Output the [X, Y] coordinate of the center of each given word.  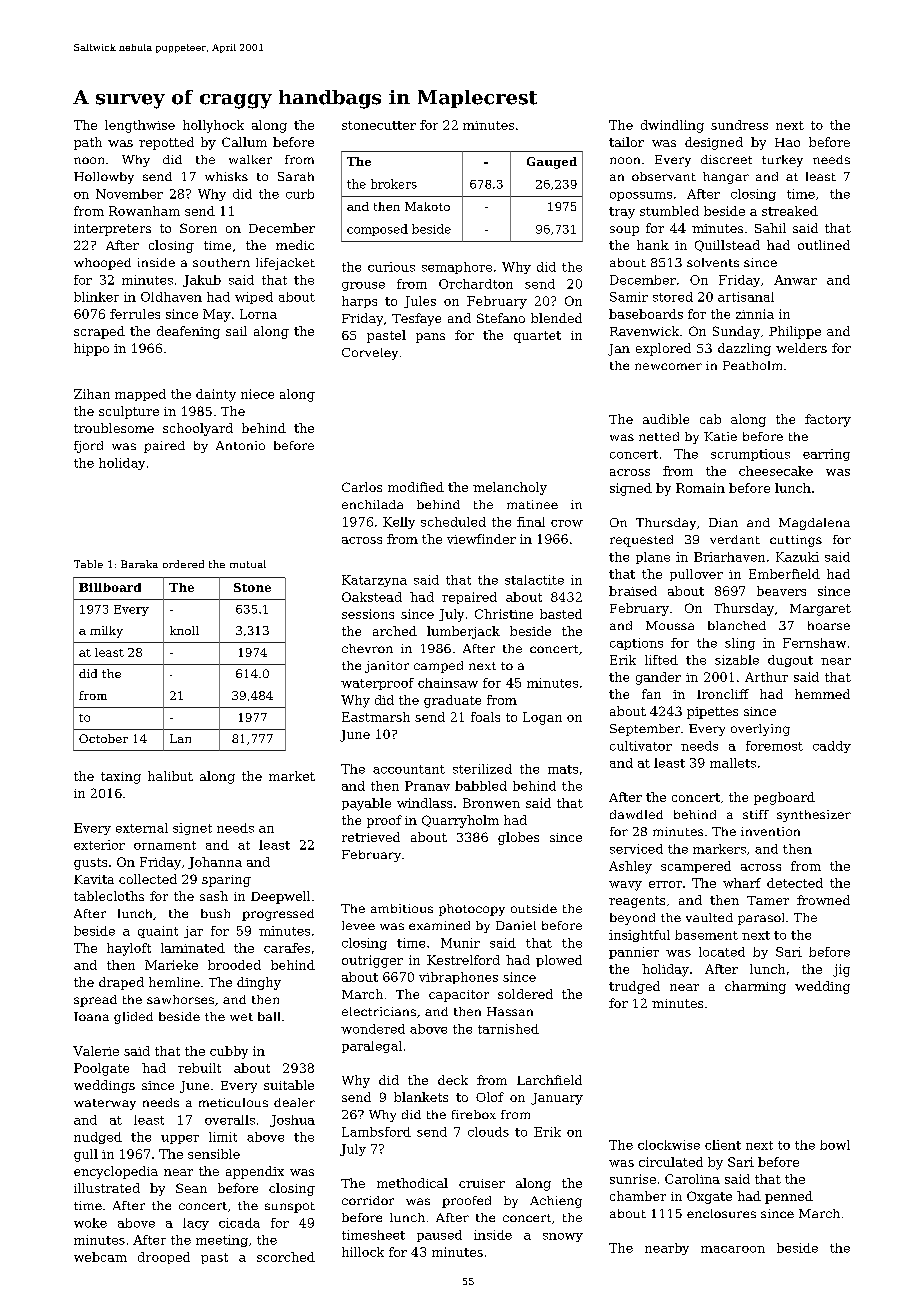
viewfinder [481, 539]
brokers [394, 184]
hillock [363, 1252]
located [722, 952]
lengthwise [140, 126]
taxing [121, 778]
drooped [164, 1258]
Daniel [516, 925]
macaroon [733, 1249]
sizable [737, 660]
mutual [248, 564]
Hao [787, 142]
